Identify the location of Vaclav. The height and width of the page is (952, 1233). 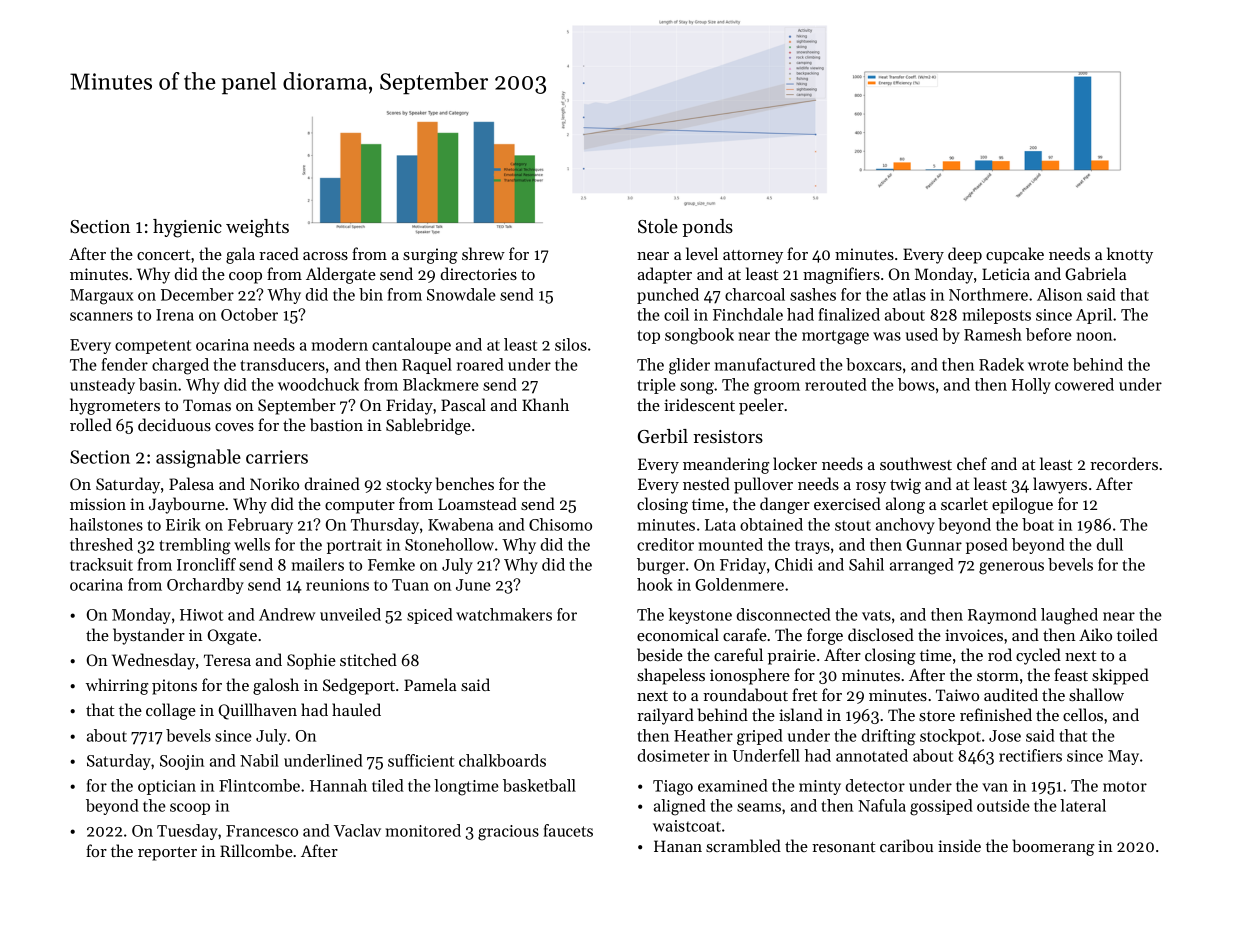
(357, 830).
